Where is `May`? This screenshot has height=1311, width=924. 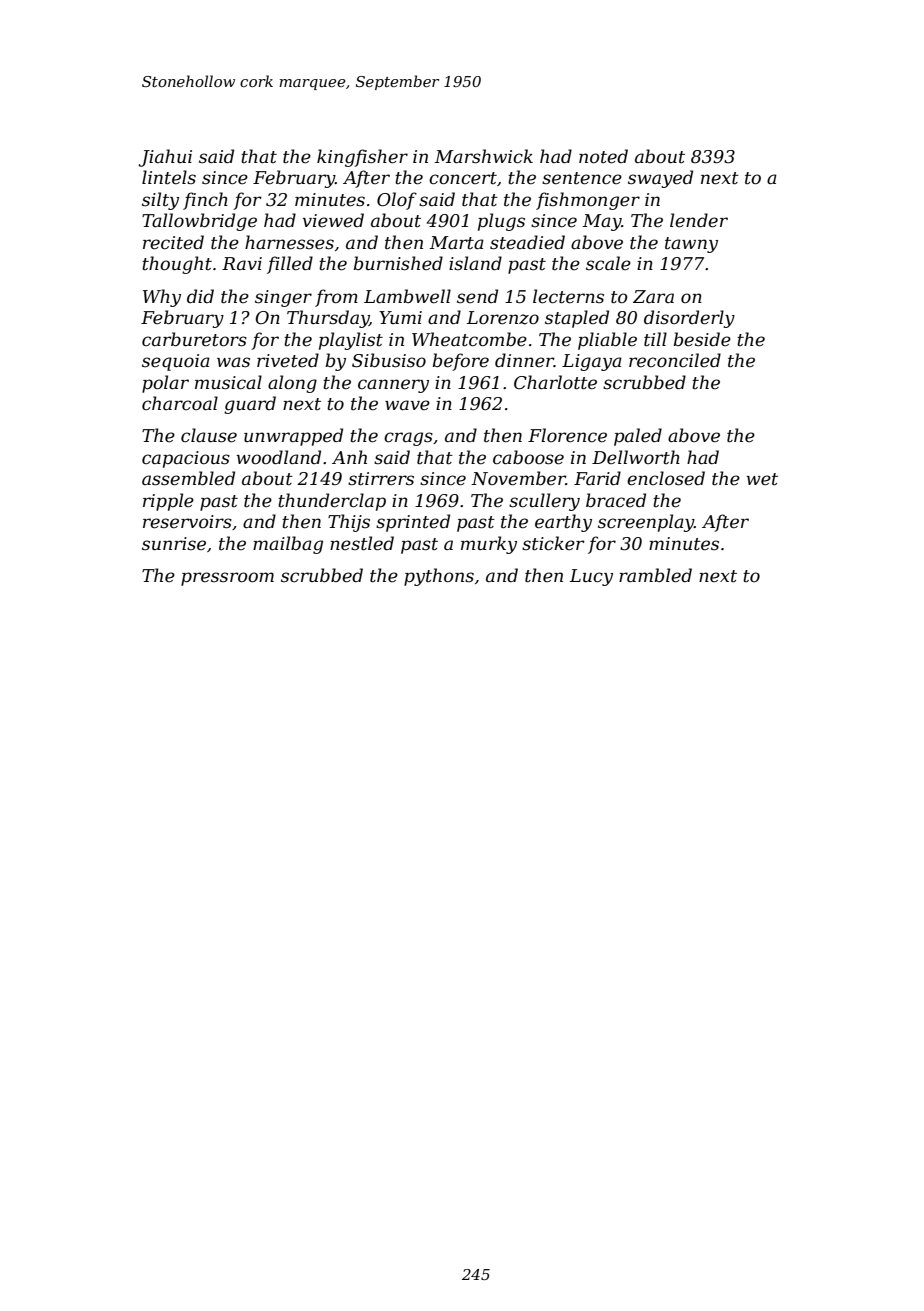
May is located at coordinates (602, 222).
